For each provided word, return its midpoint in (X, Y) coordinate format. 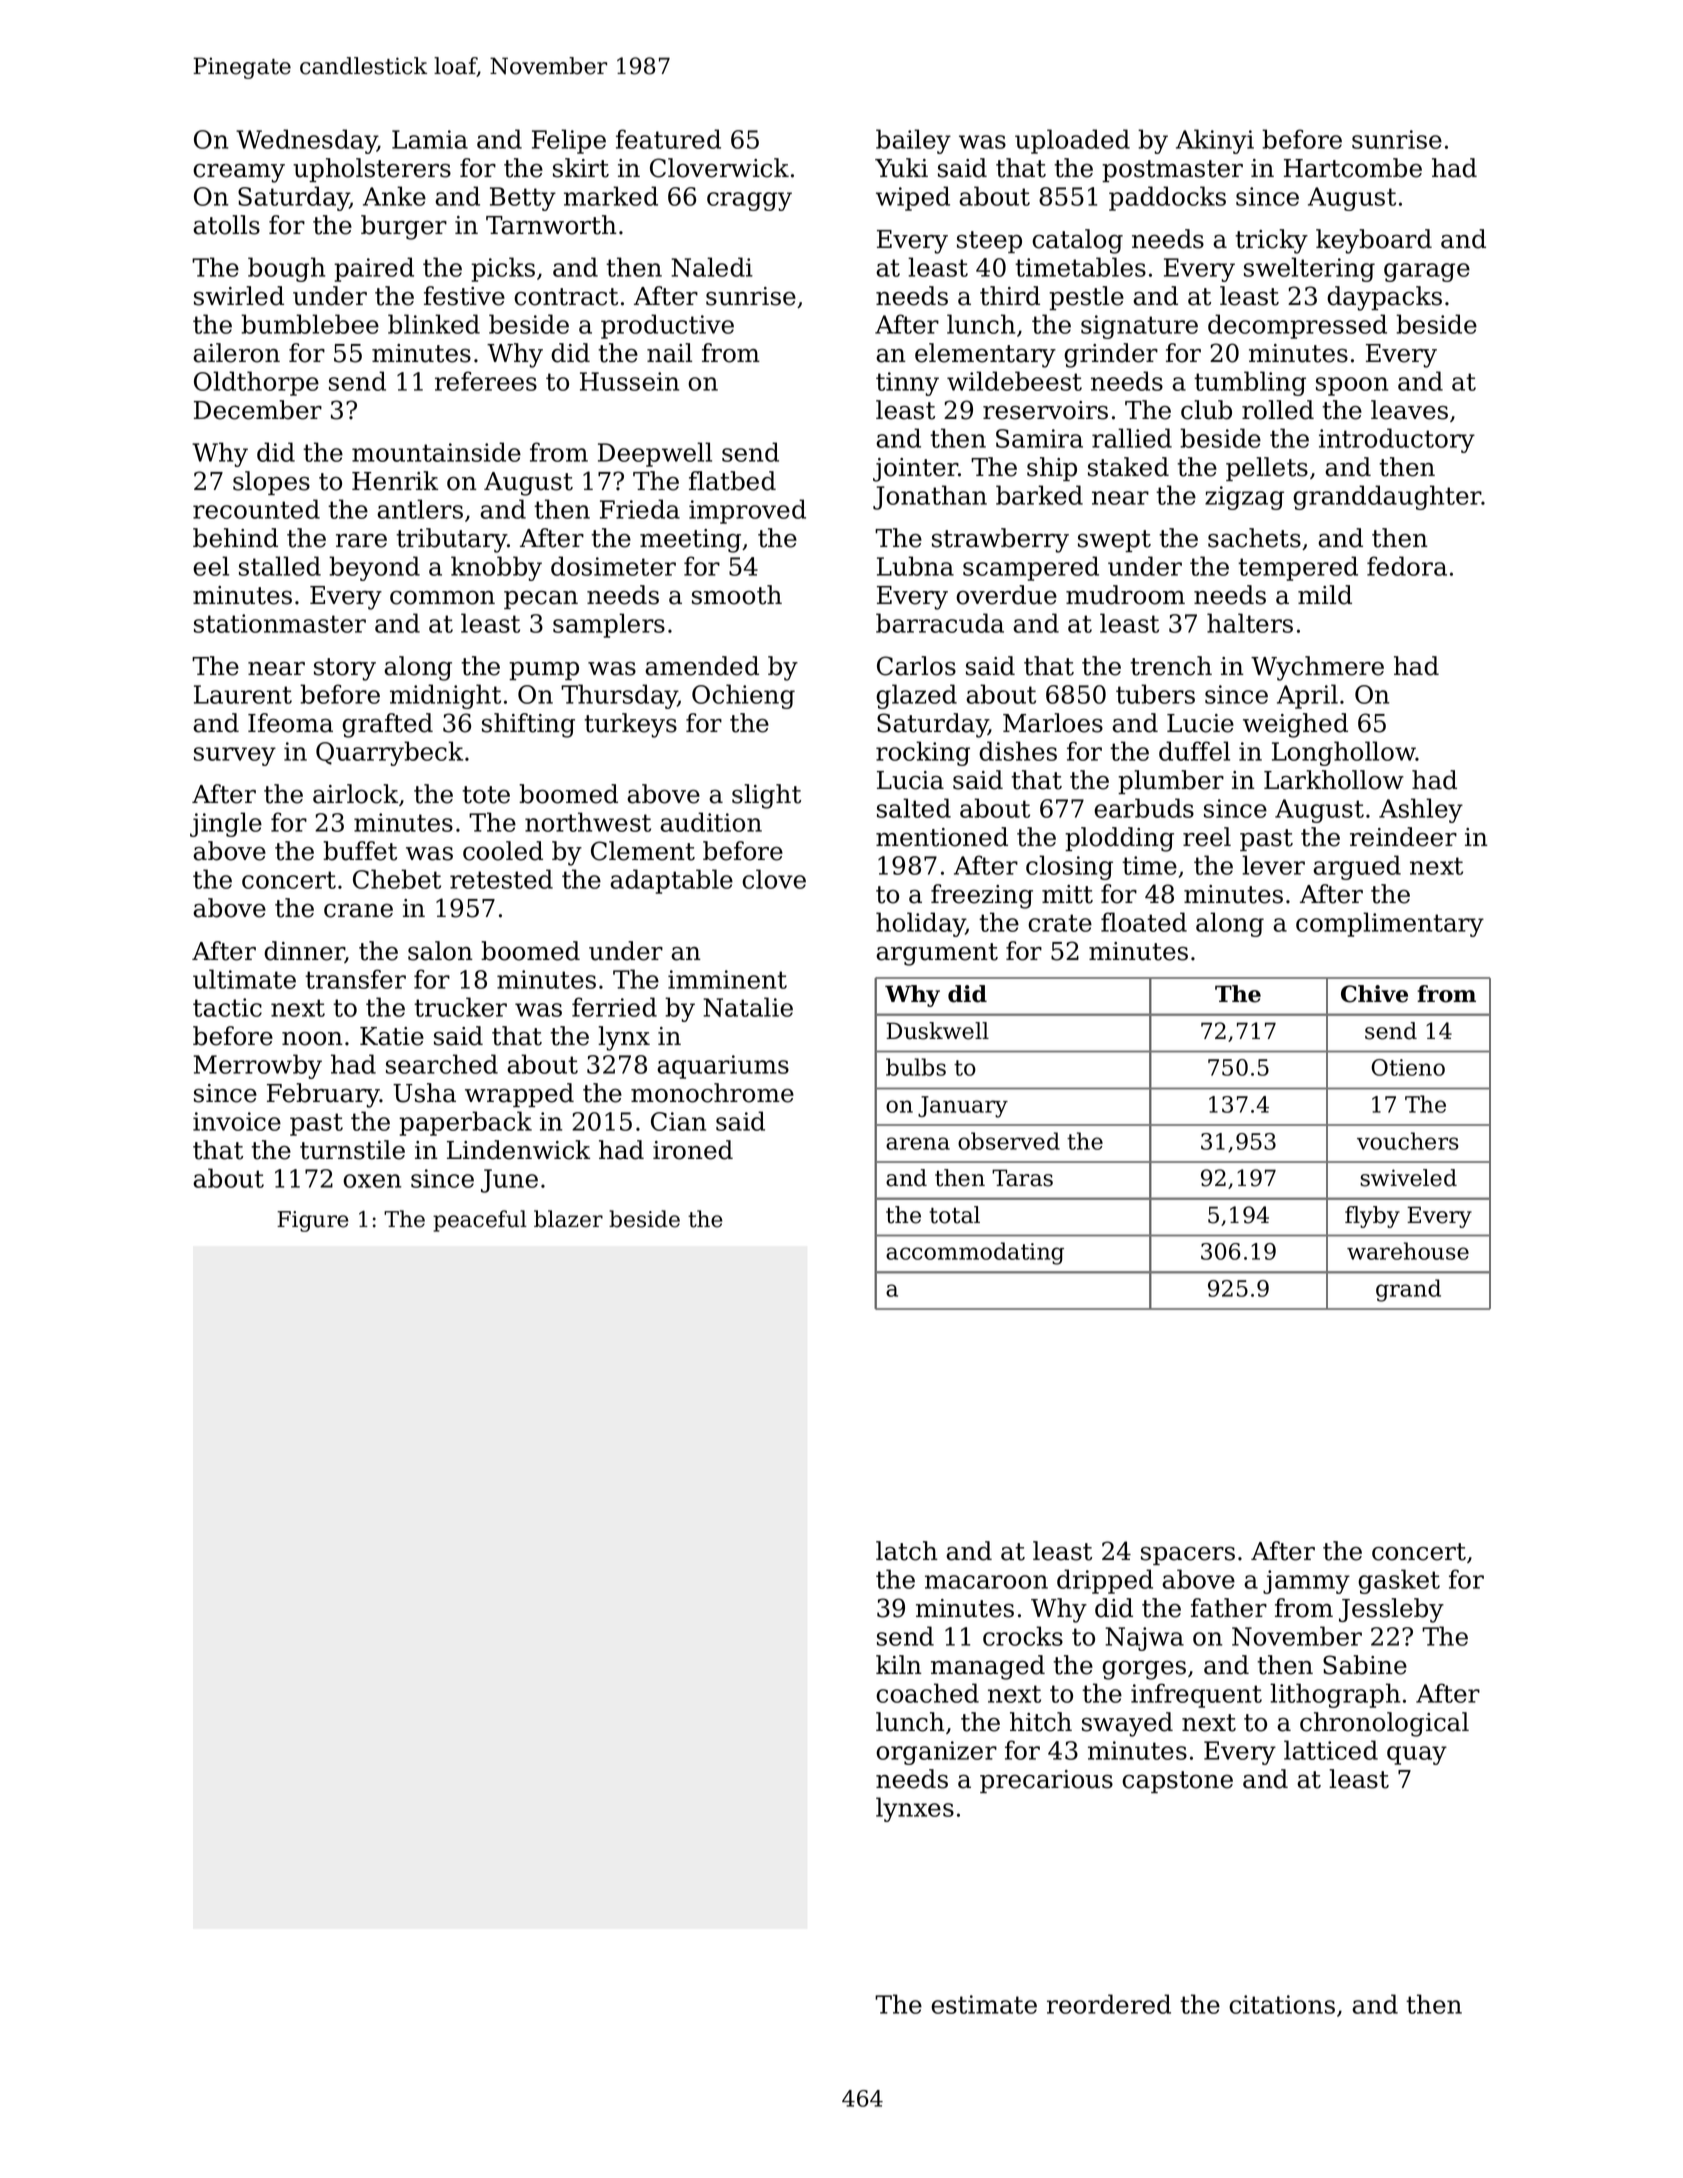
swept (1114, 541)
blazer (568, 1219)
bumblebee (310, 324)
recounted (256, 509)
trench (1171, 666)
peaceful (480, 1221)
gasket (1399, 1581)
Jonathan (930, 497)
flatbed (732, 481)
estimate (984, 2004)
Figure (313, 1221)
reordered (1109, 2004)
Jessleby (1391, 1610)
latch (907, 1551)
